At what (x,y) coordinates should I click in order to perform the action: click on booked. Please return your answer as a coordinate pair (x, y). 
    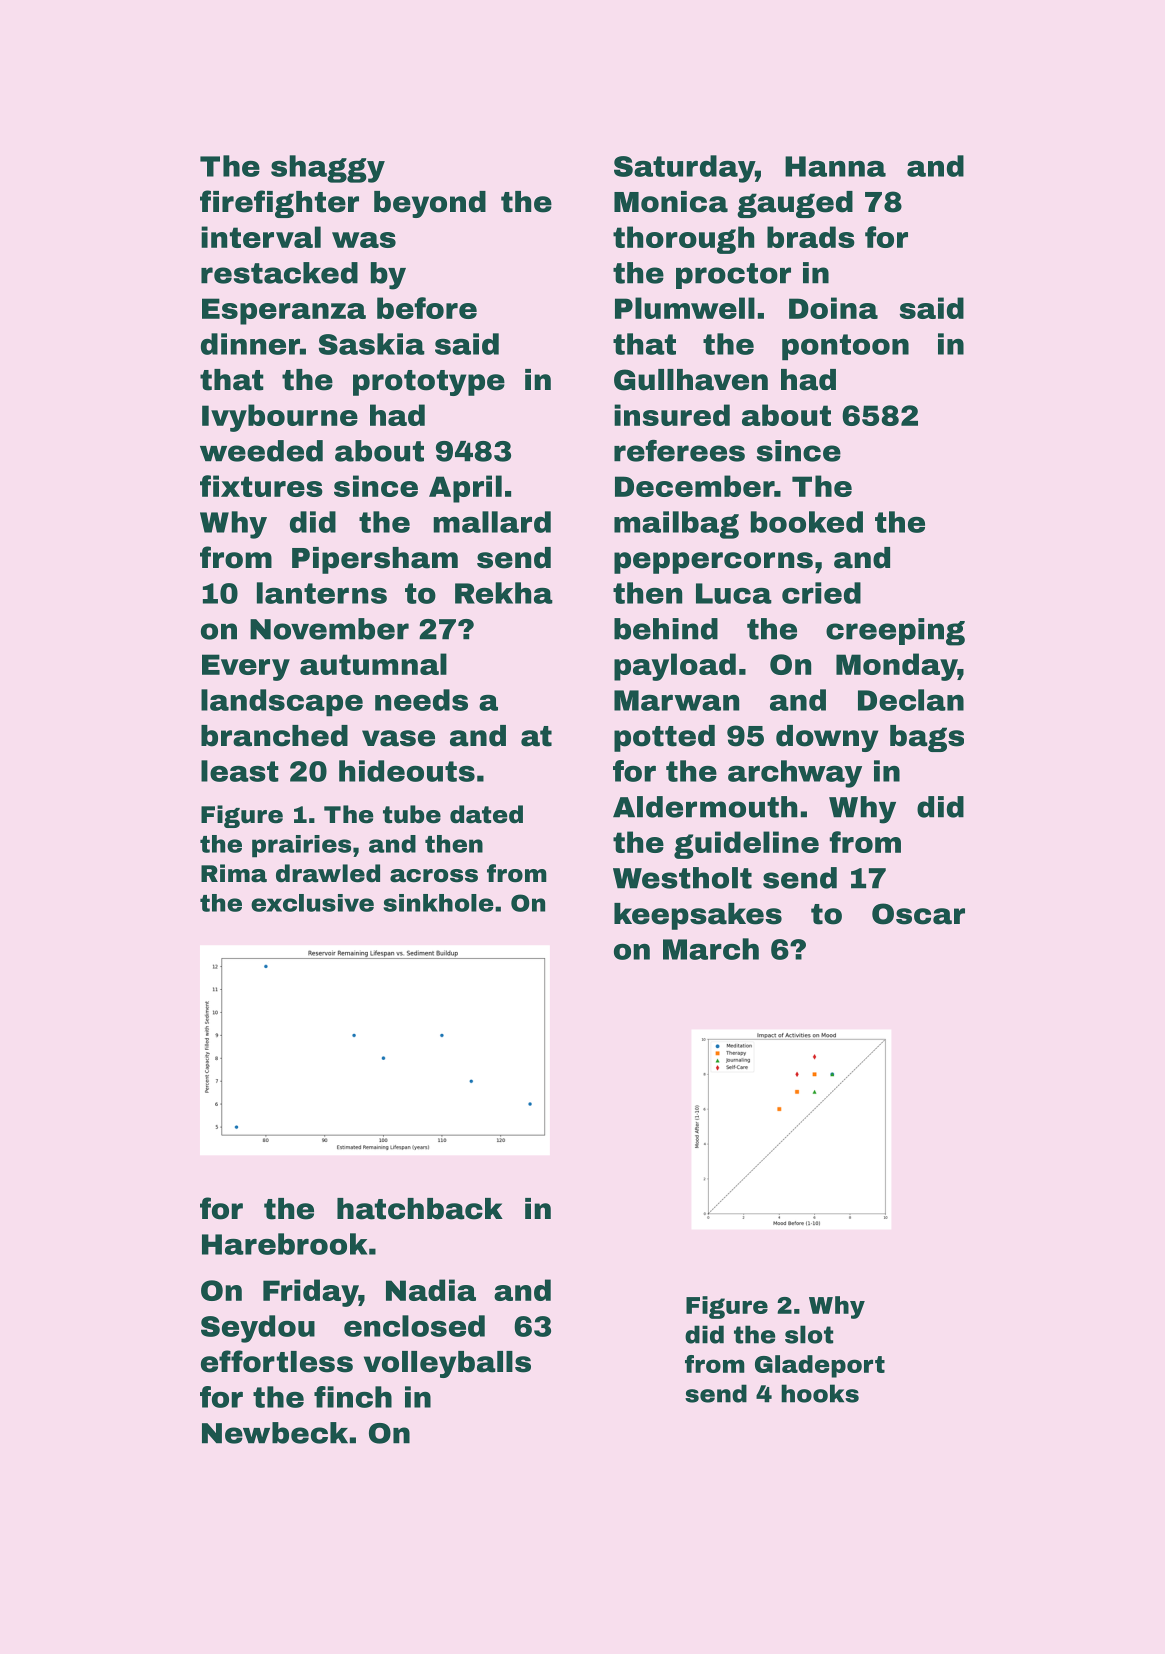
    Looking at the image, I should click on (807, 522).
